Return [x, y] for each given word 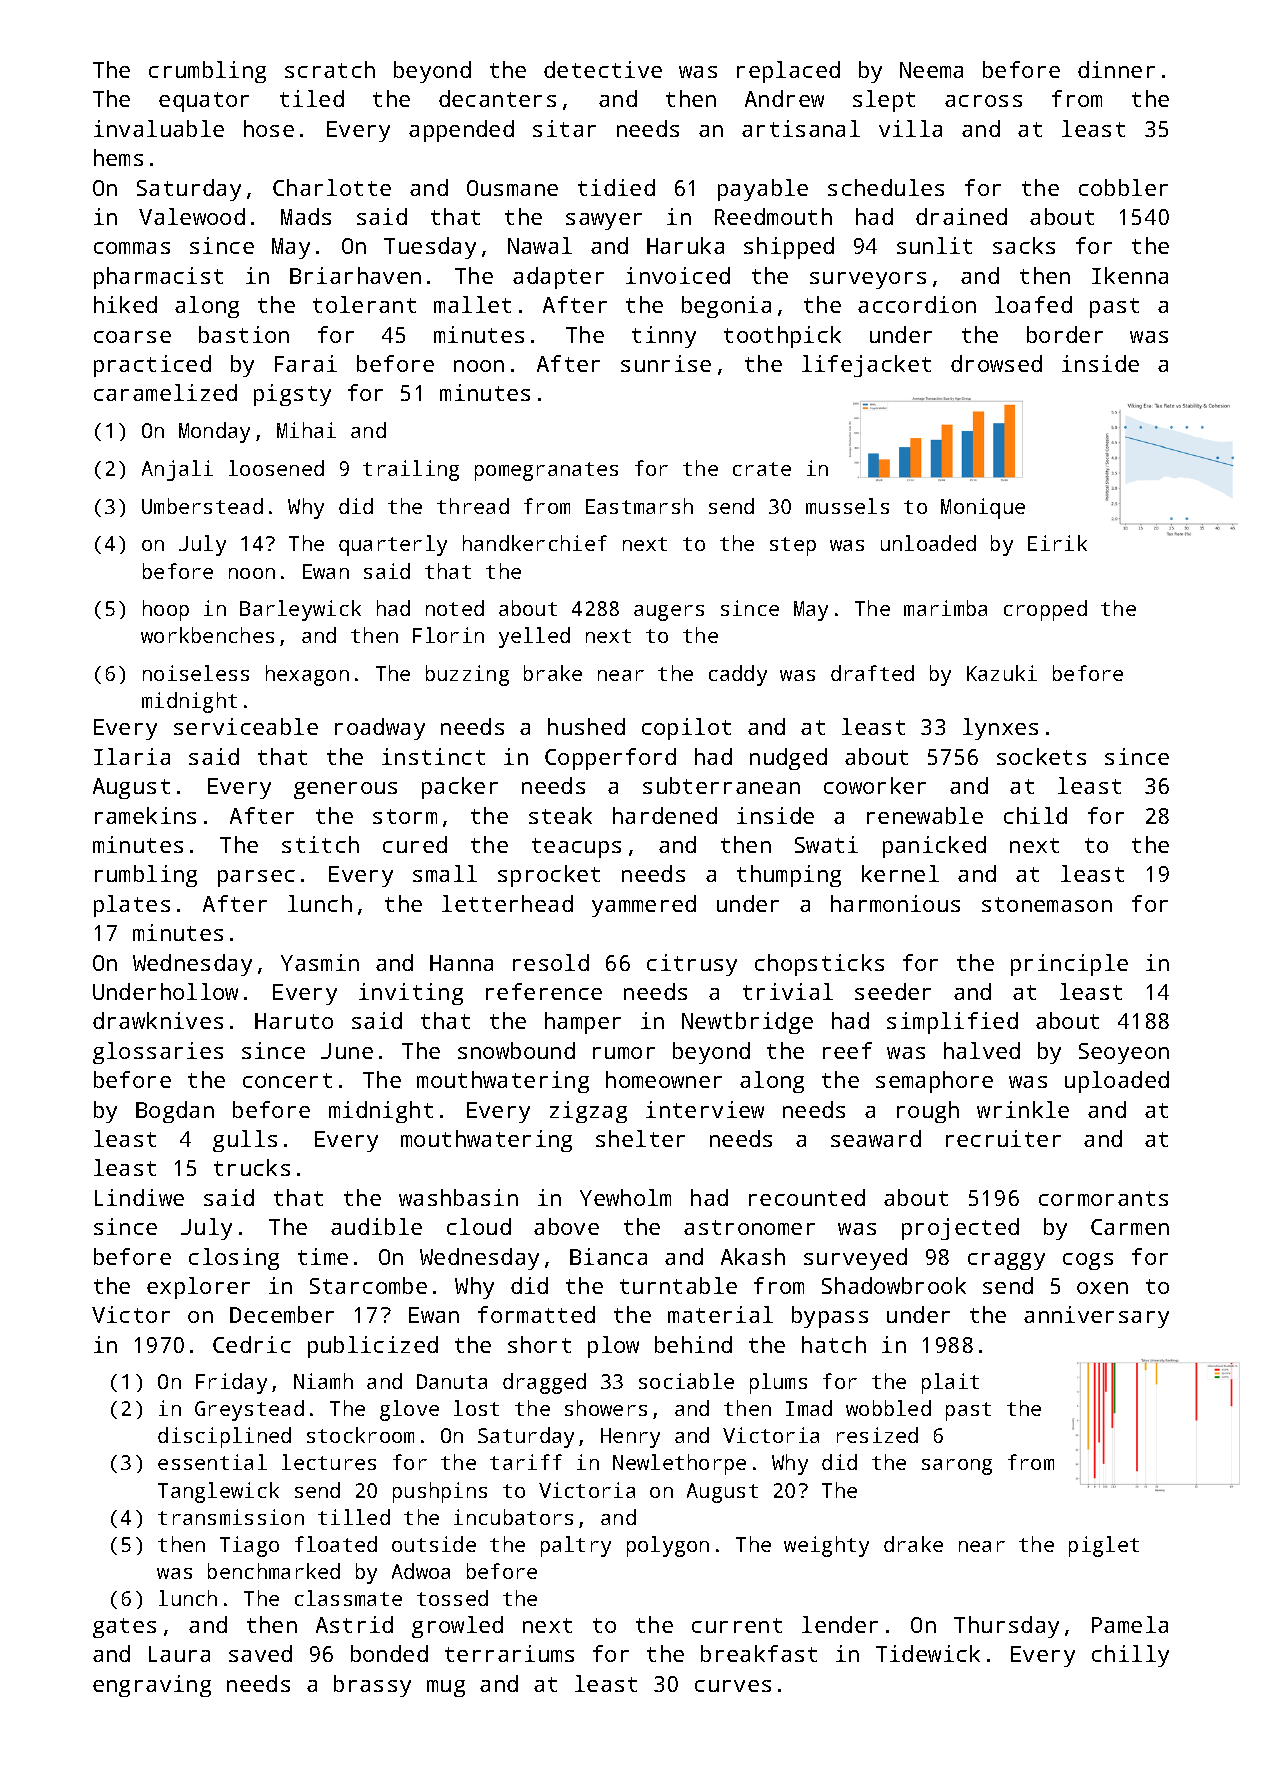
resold [551, 962]
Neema [931, 70]
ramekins [145, 815]
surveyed [855, 1259]
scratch [330, 69]
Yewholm [625, 1197]
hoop [166, 610]
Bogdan [175, 1112]
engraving [152, 1686]
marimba [945, 608]
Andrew [784, 98]
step [793, 546]
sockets [1041, 756]
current [737, 1625]
